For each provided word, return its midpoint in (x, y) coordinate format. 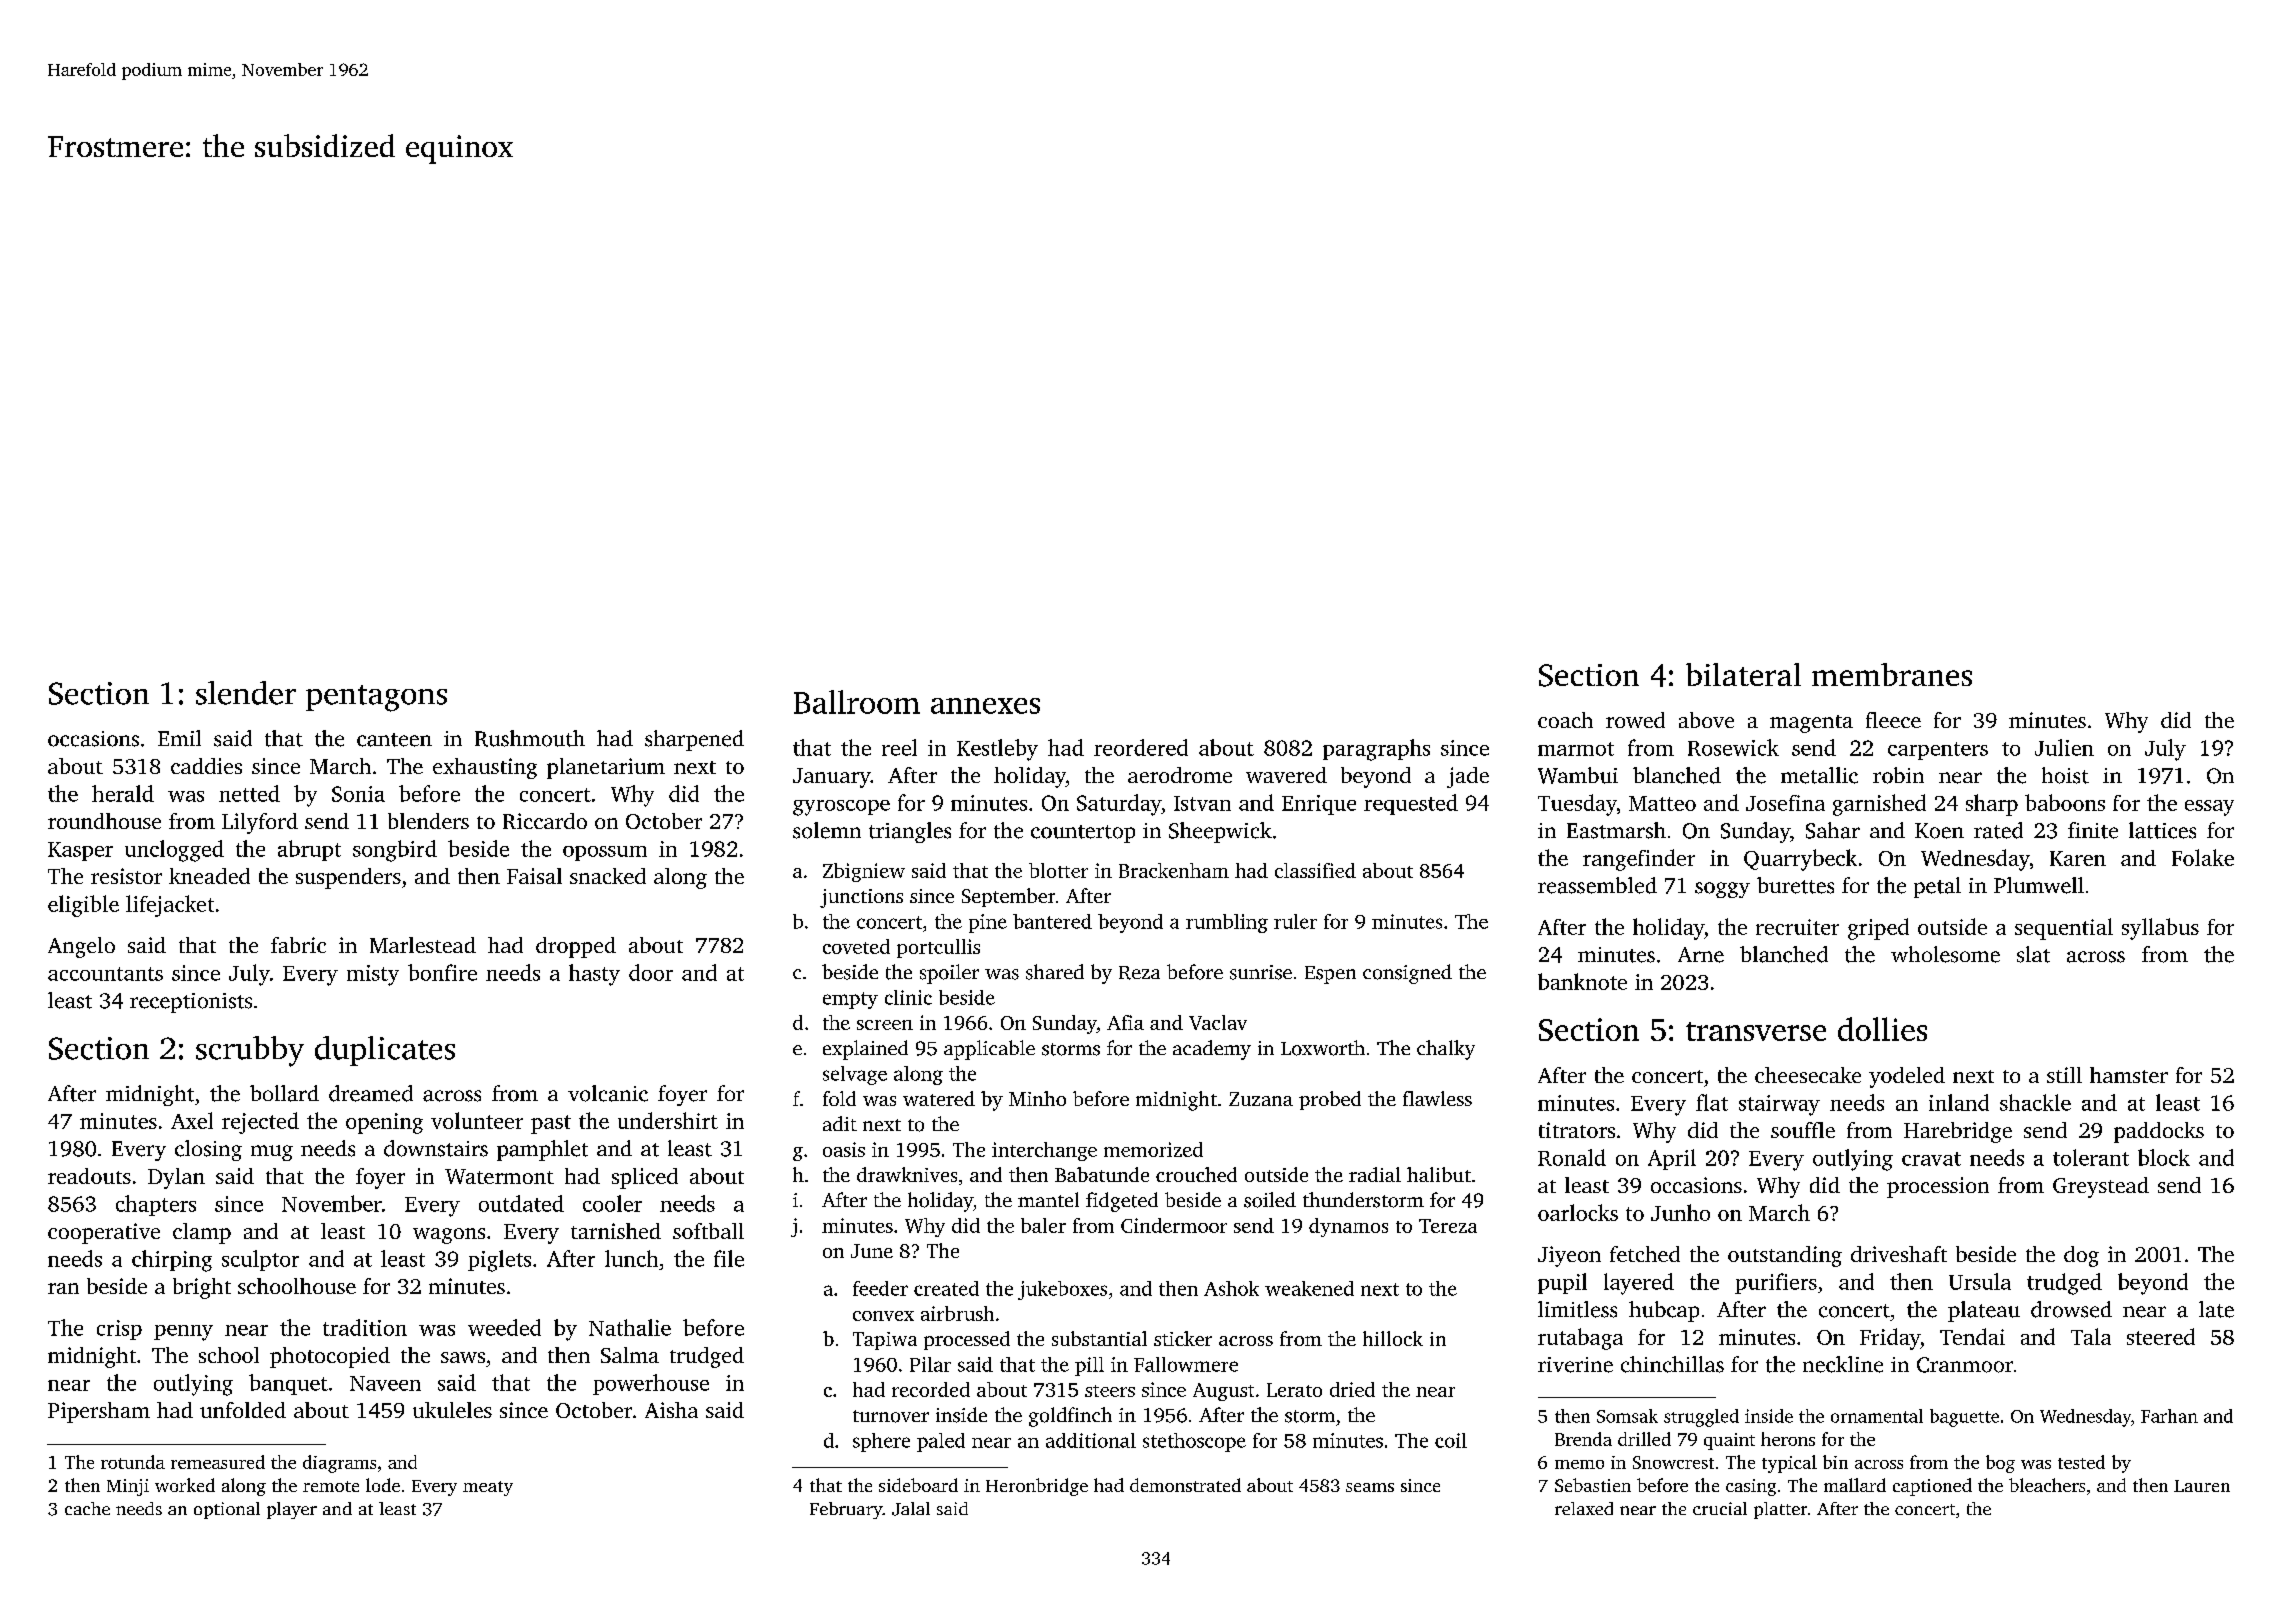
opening (384, 1123)
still (2064, 1075)
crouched (1196, 1174)
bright (202, 1288)
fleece (1893, 720)
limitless (1577, 1309)
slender (246, 693)
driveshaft (1899, 1254)
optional (227, 1510)
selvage (855, 1075)
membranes (1892, 674)
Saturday (1119, 805)
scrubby (250, 1051)
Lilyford (260, 823)
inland (1959, 1102)
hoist (2065, 775)
